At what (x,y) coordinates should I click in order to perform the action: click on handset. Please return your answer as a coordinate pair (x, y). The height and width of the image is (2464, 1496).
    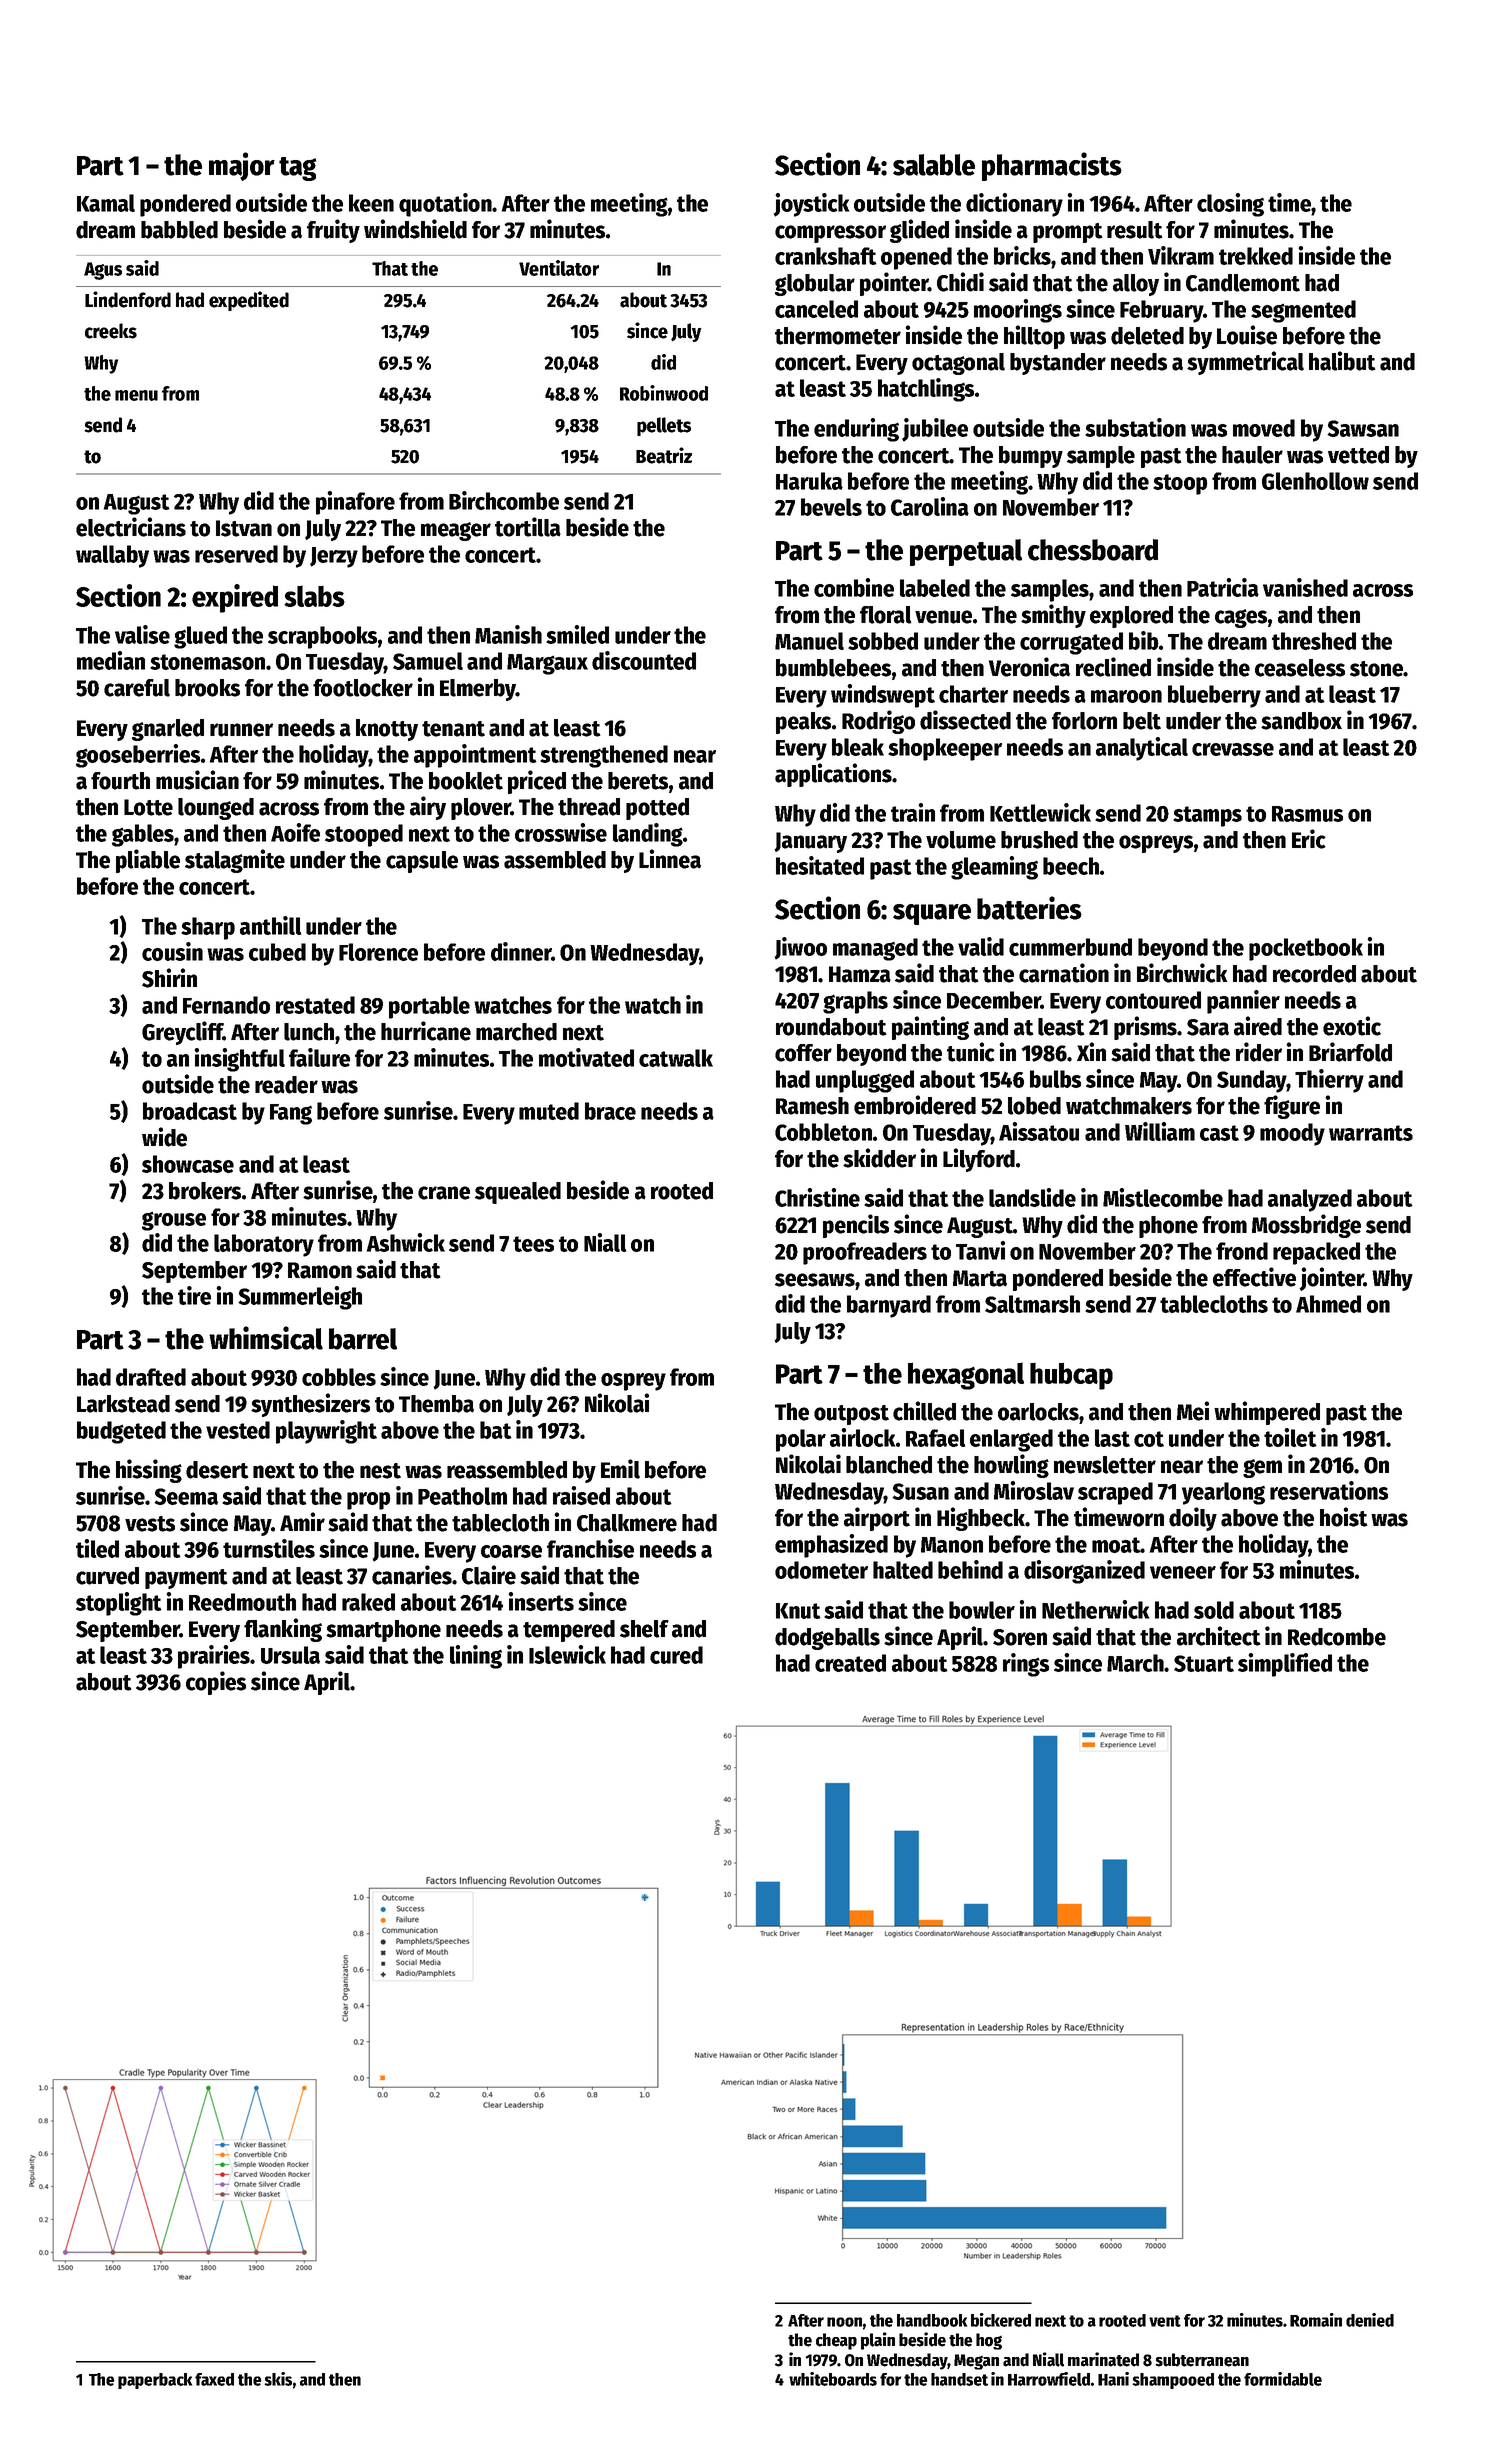
    Looking at the image, I should click on (959, 2379).
